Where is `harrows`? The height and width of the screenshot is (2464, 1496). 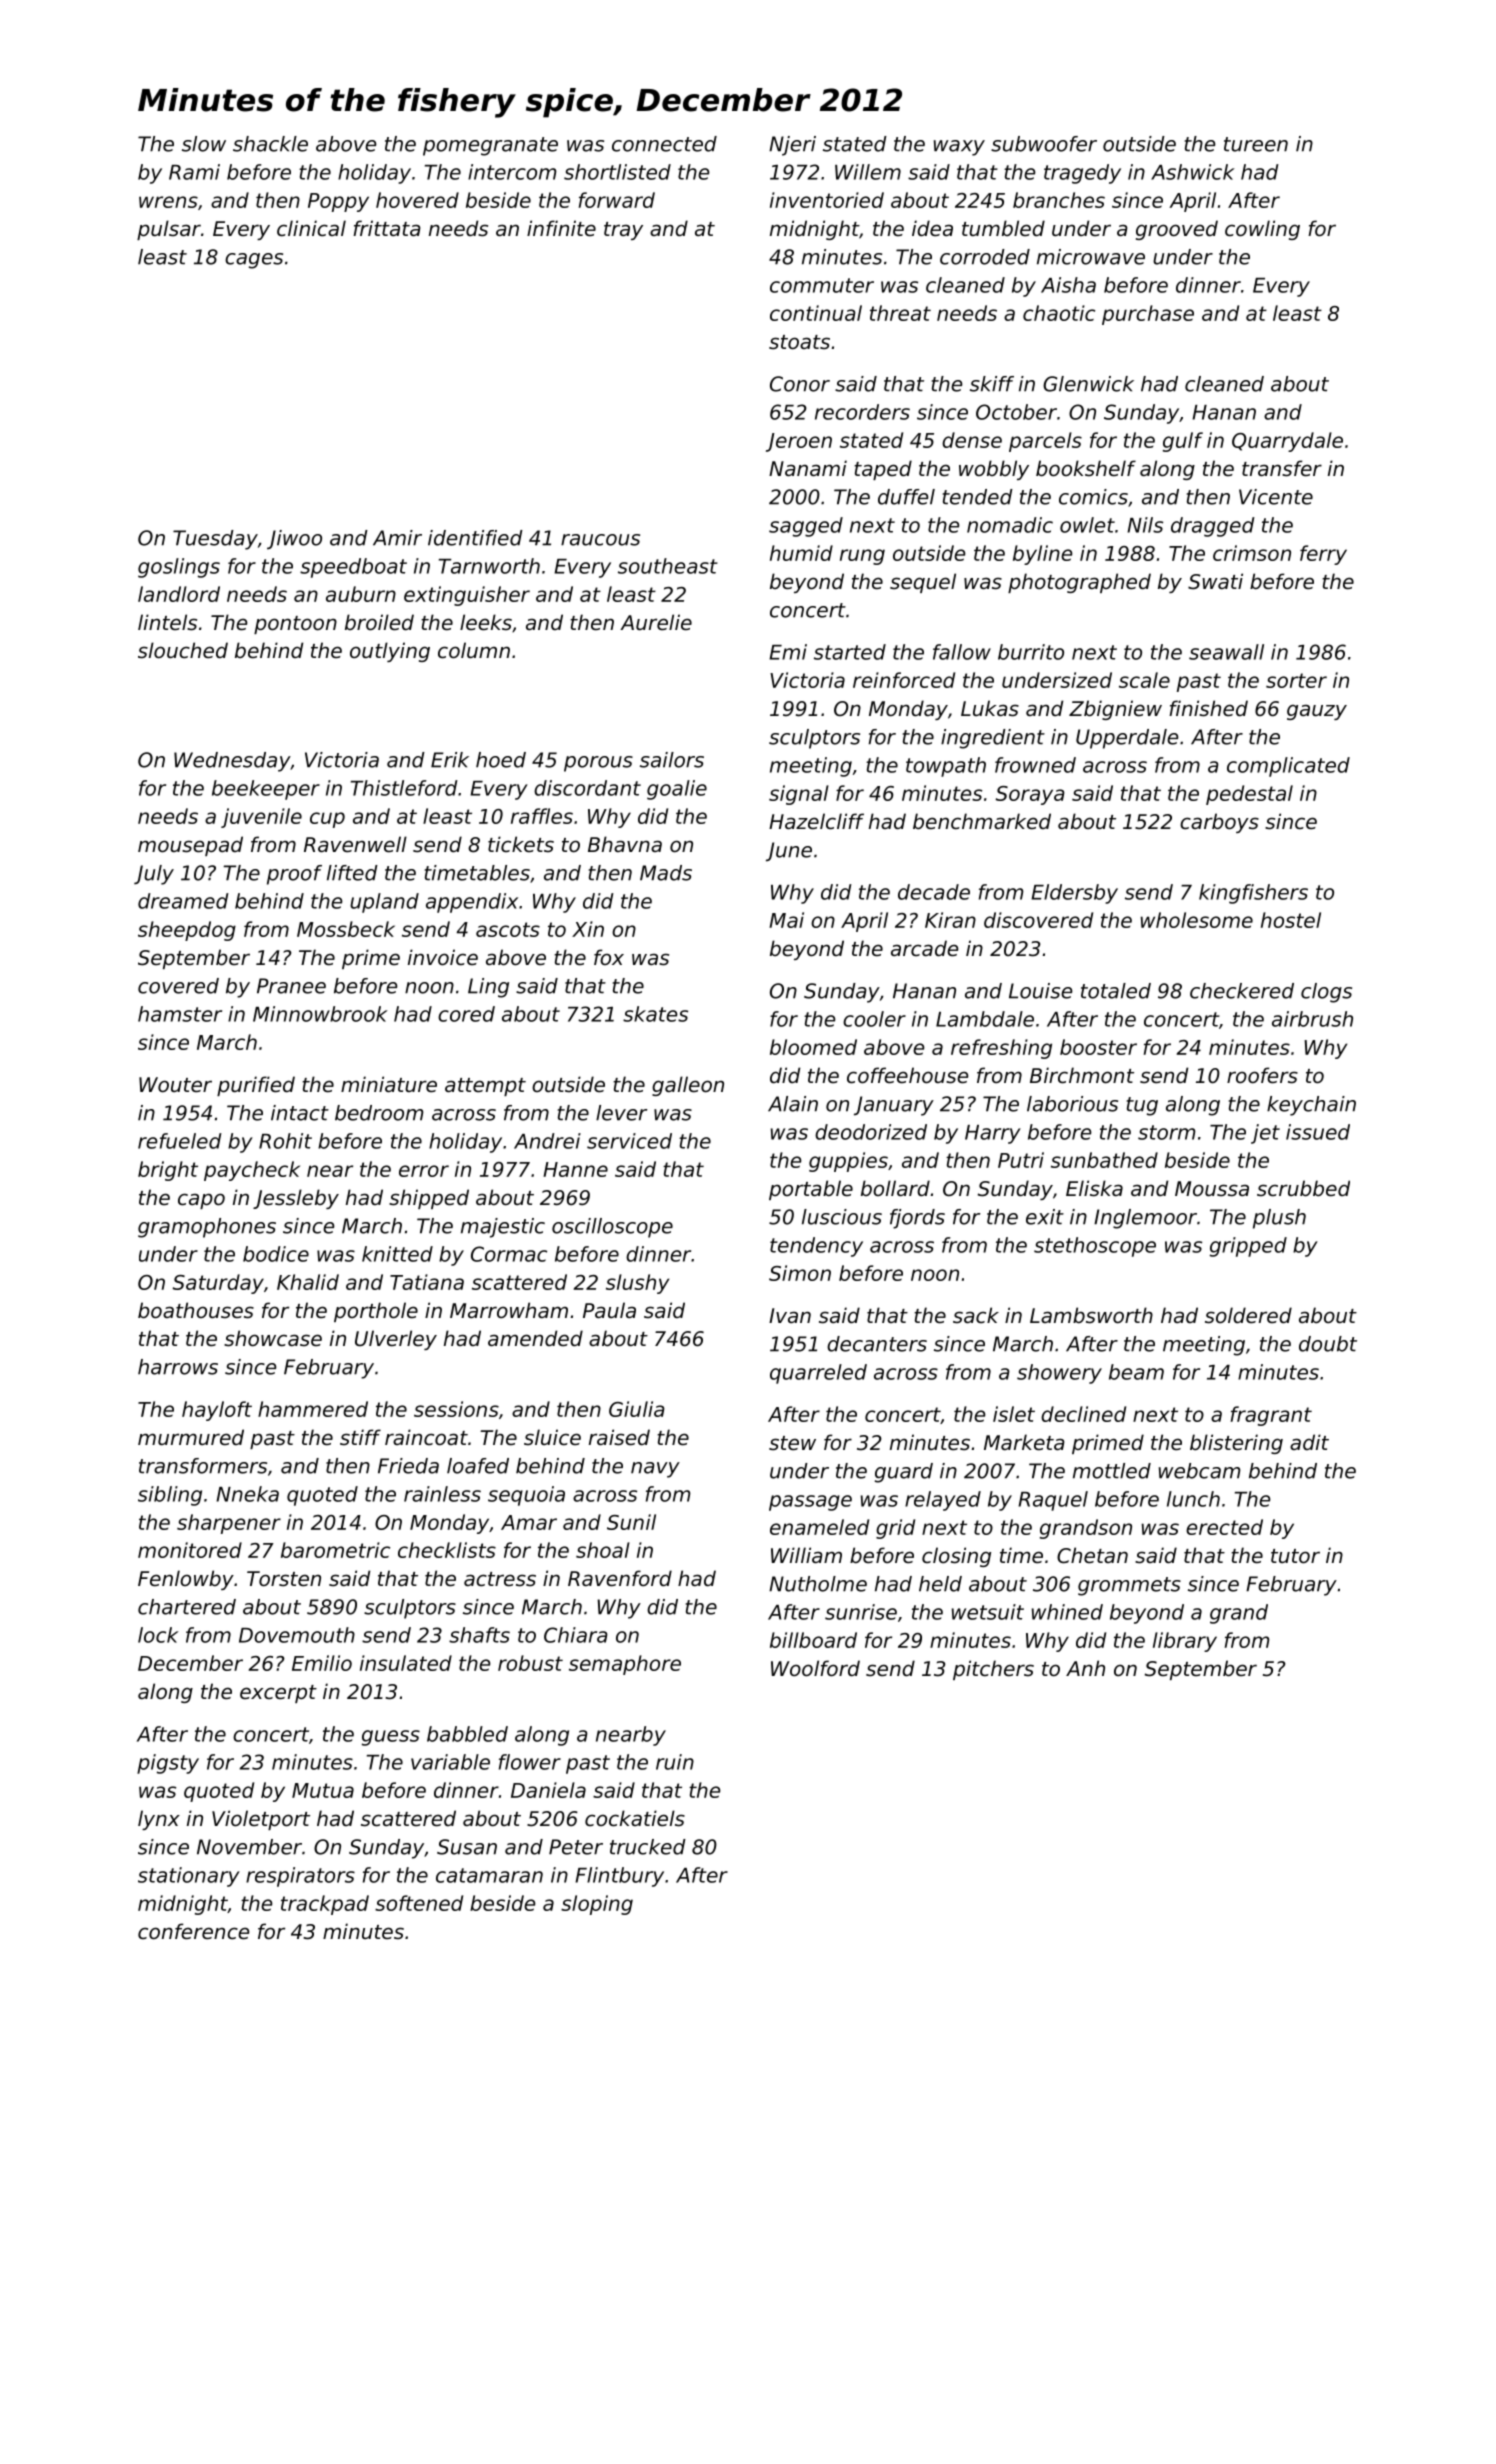
harrows is located at coordinates (178, 1367).
